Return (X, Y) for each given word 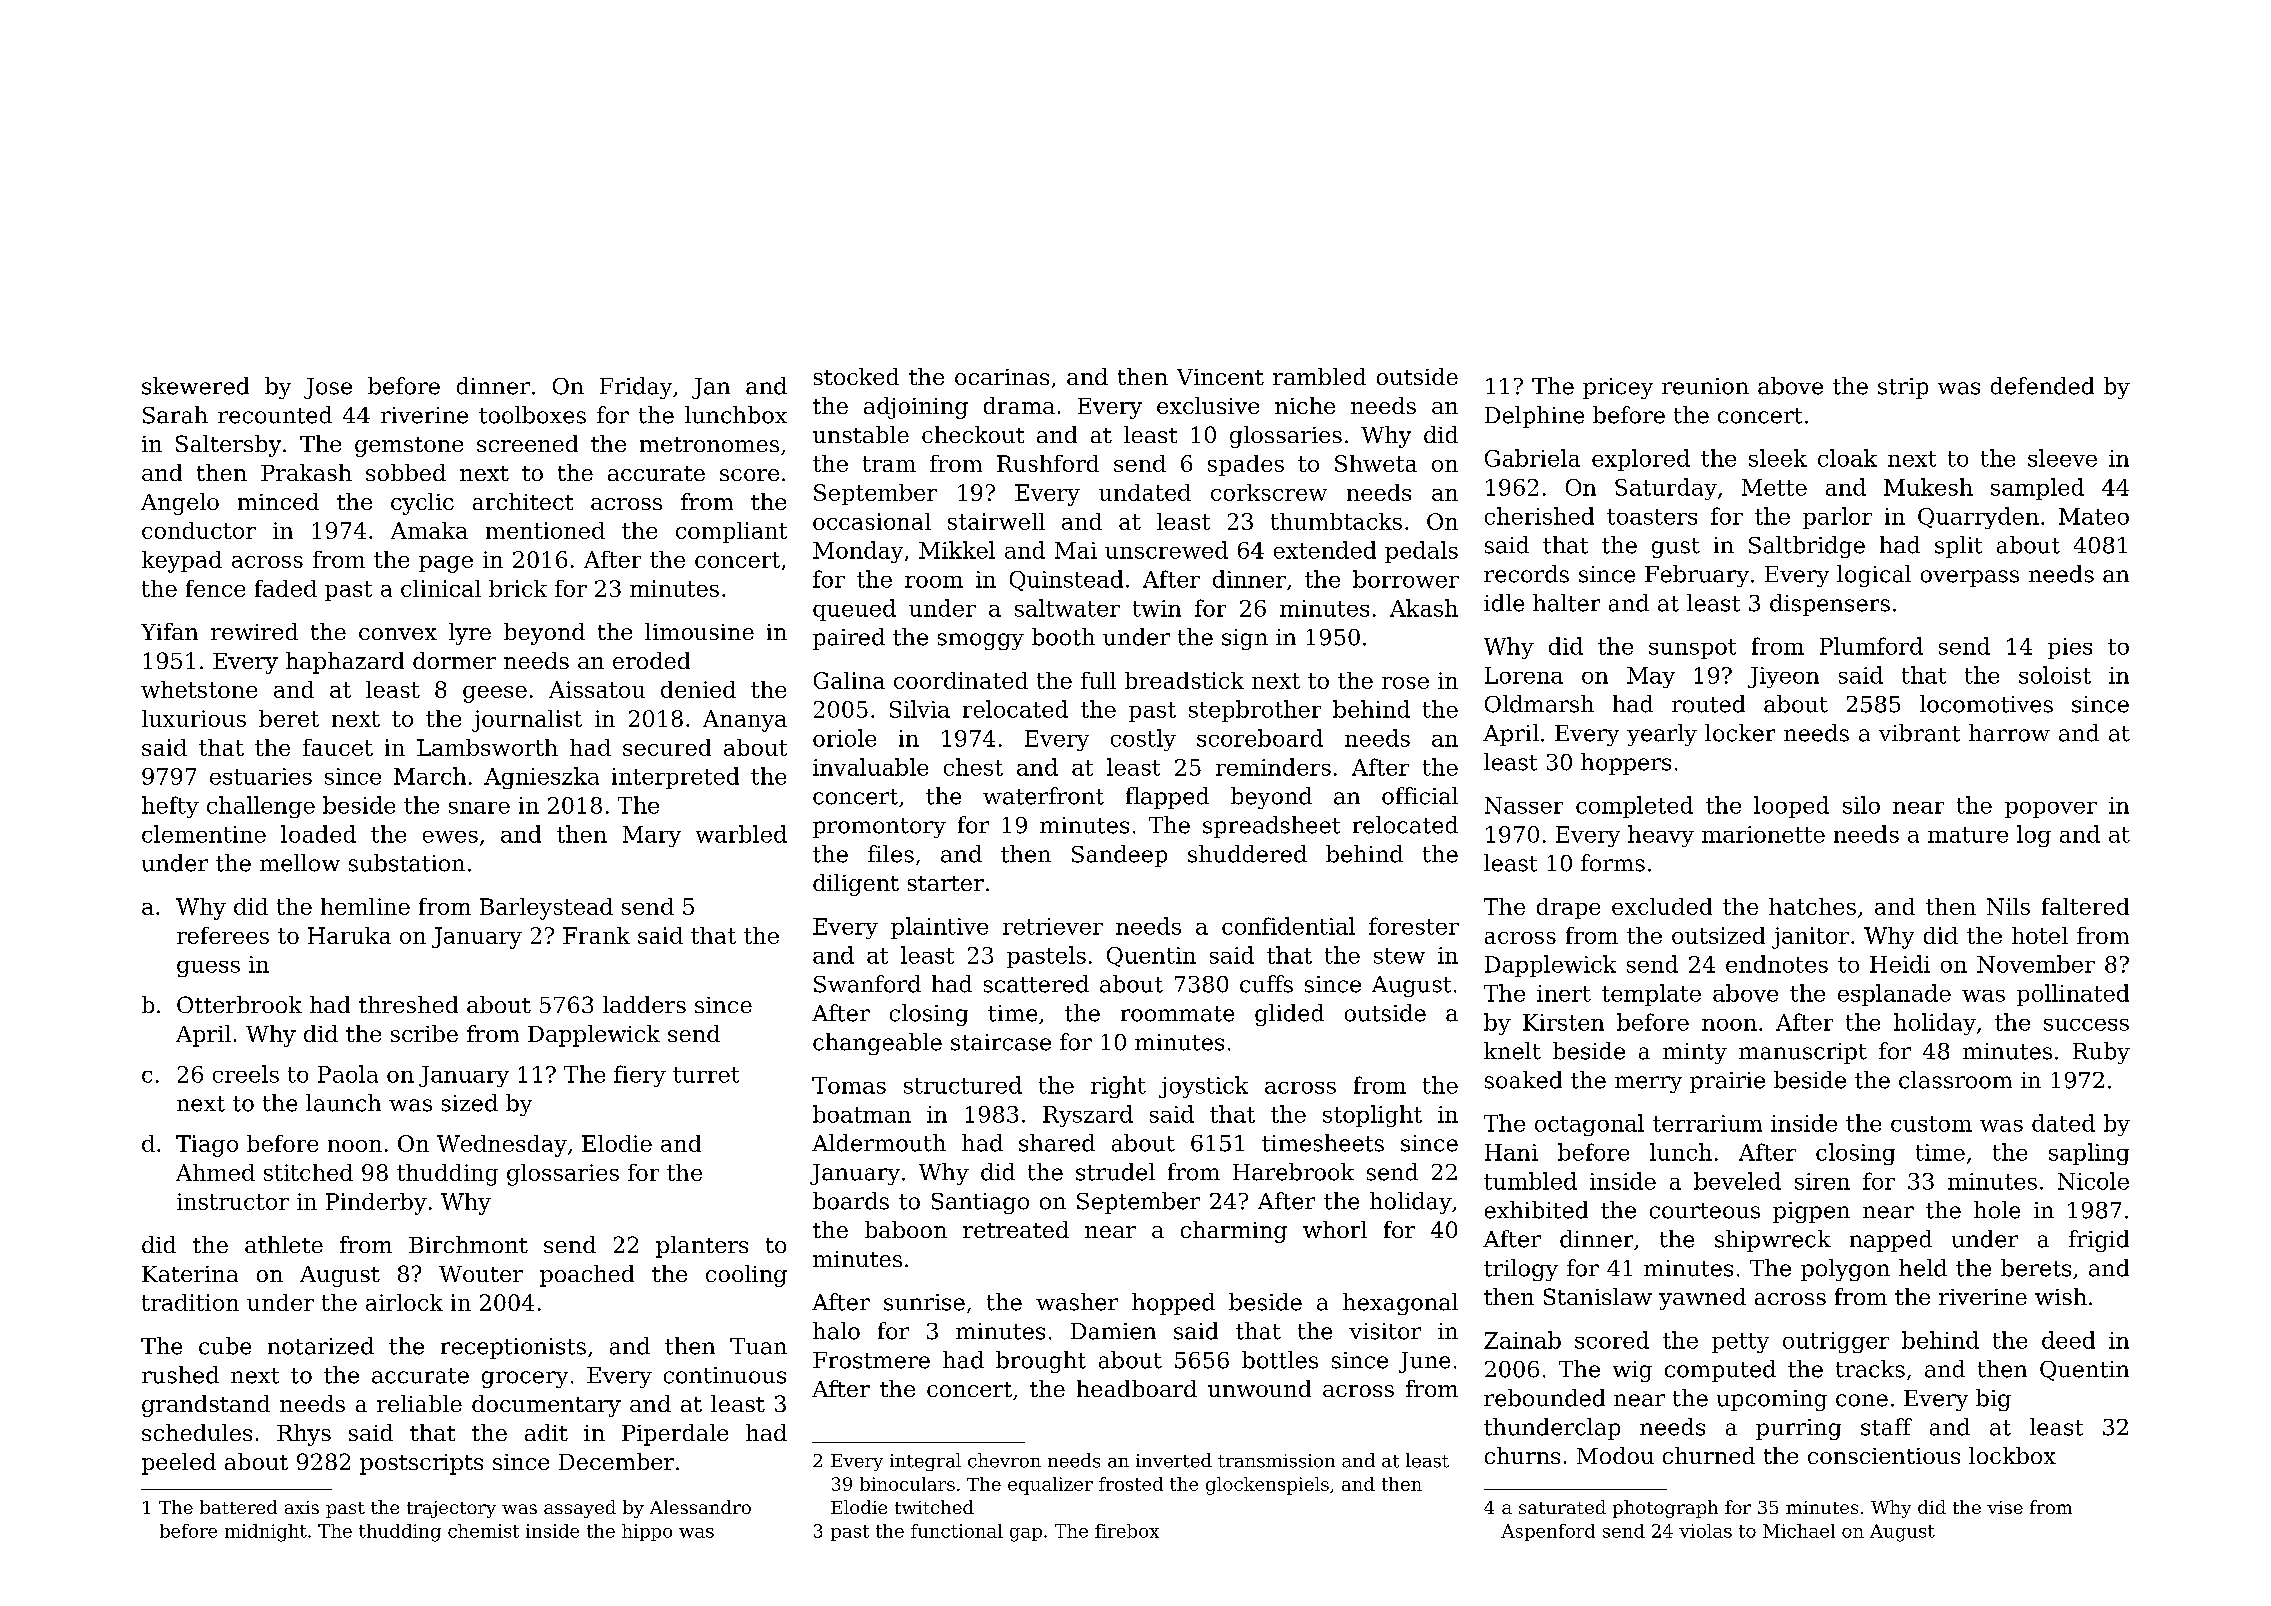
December (616, 1461)
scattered (1036, 984)
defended (2042, 386)
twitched (934, 1507)
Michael (1799, 1531)
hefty (170, 807)
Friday (636, 388)
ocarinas (1002, 377)
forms (1613, 863)
